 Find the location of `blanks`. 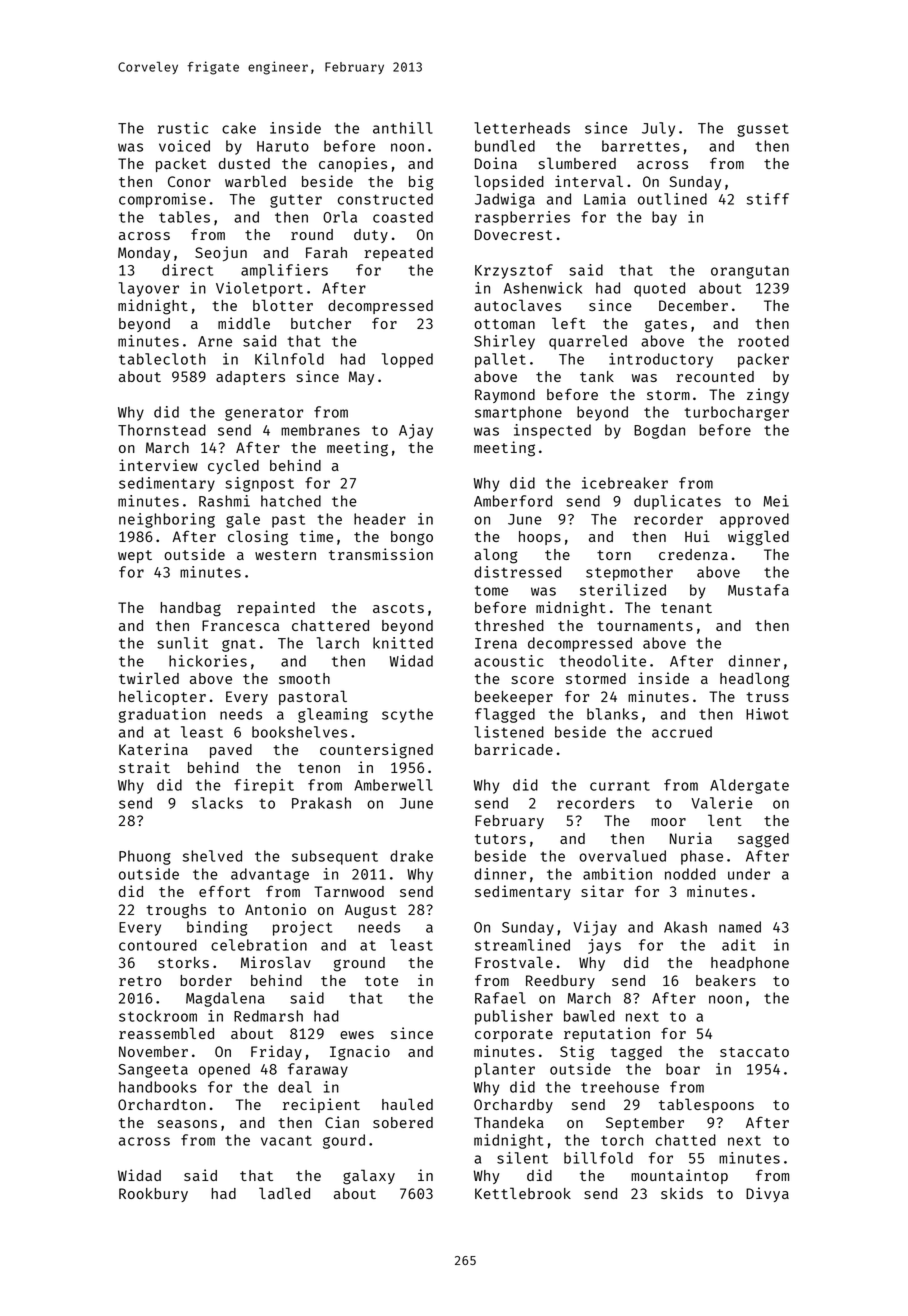

blanks is located at coordinates (612, 714).
